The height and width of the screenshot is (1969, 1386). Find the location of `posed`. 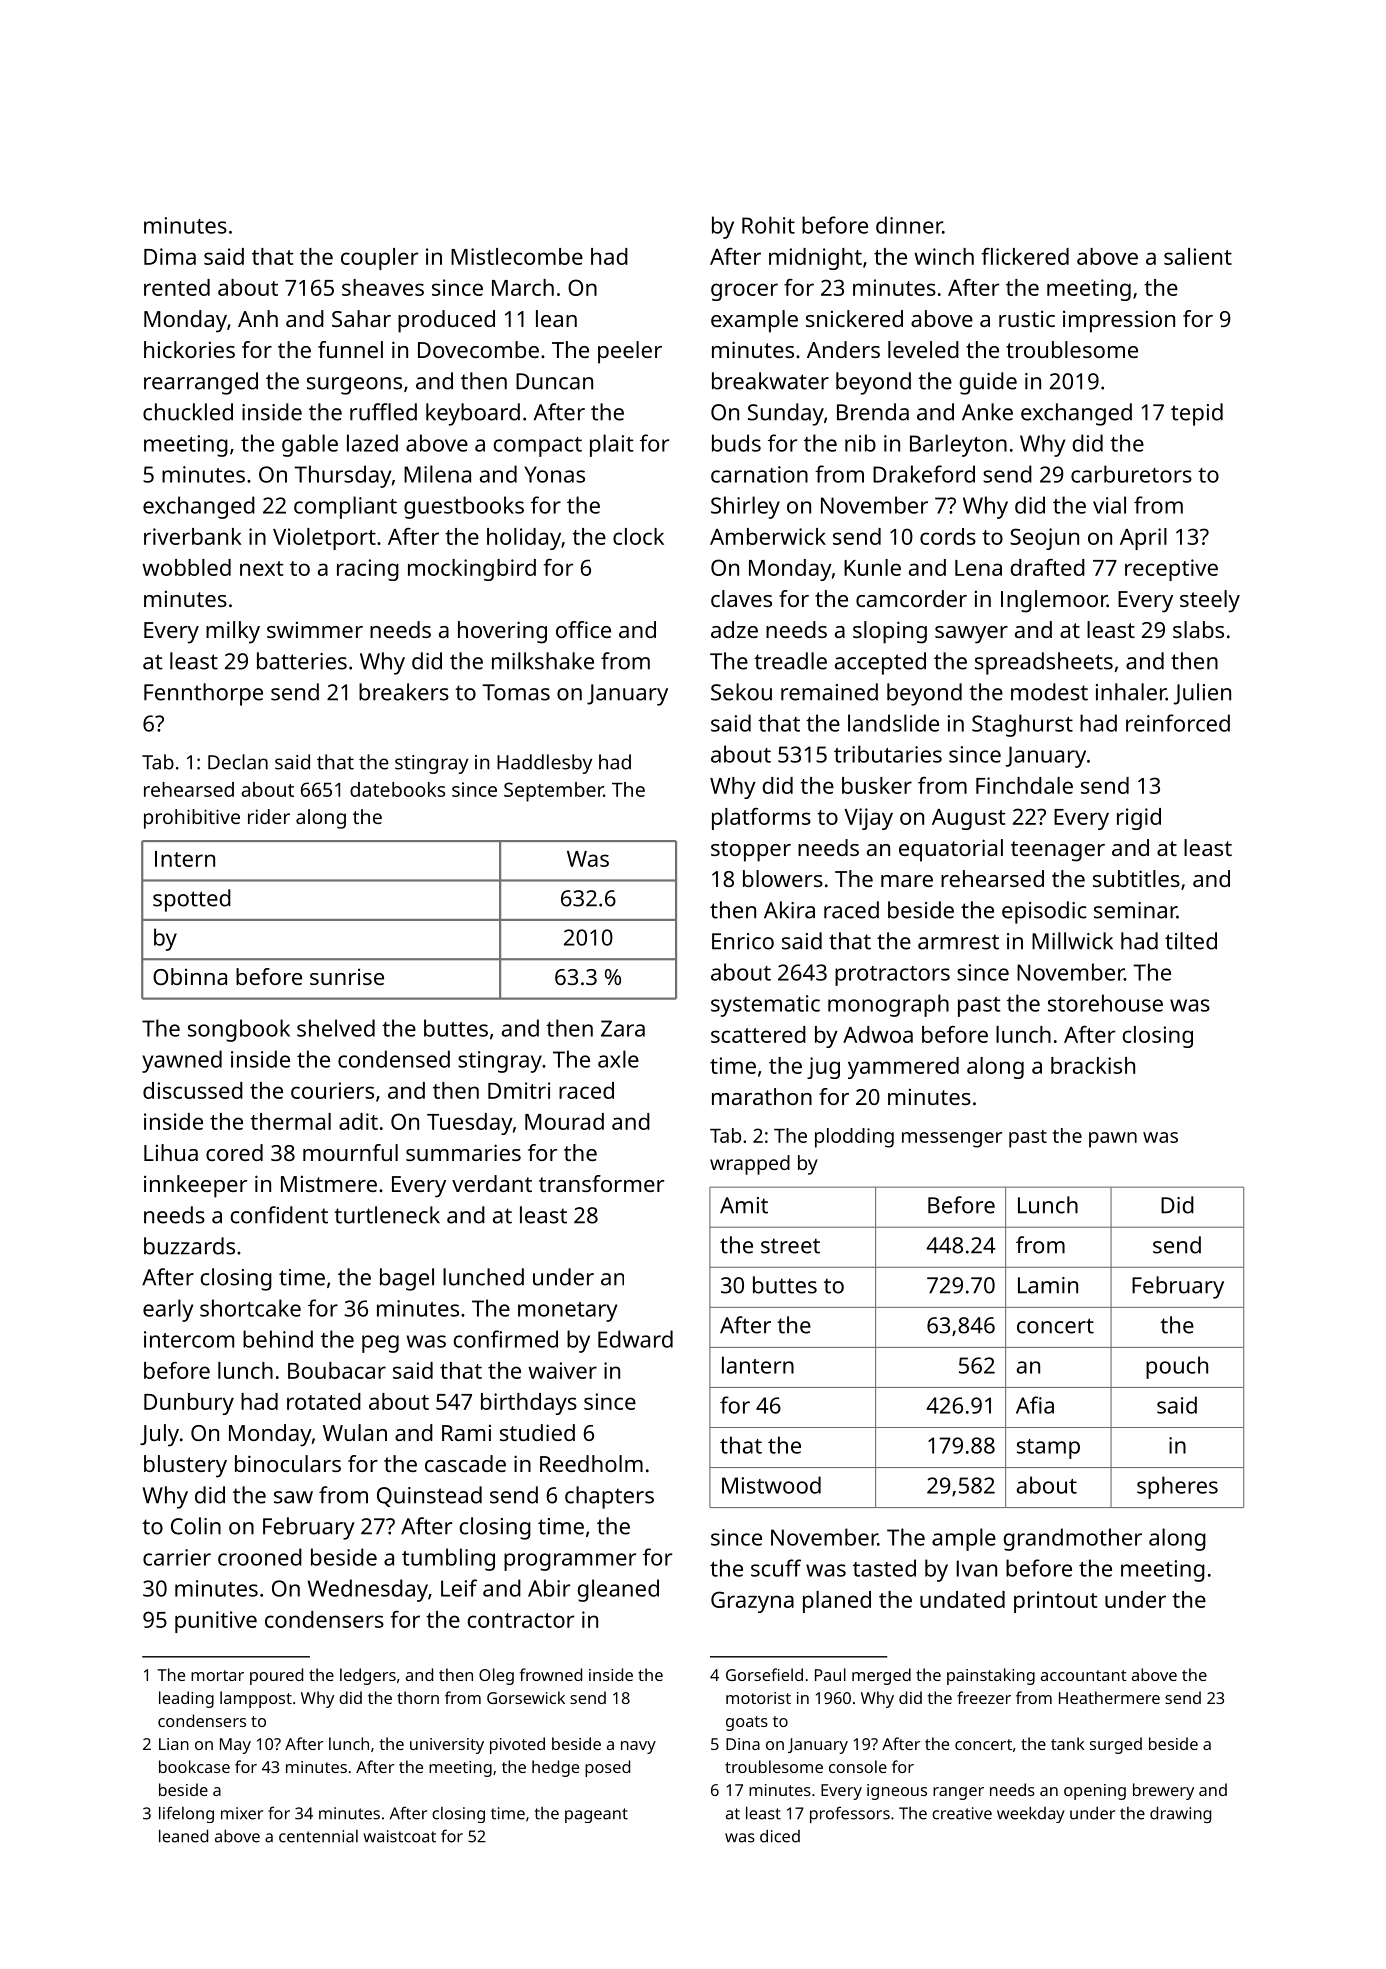

posed is located at coordinates (607, 1768).
